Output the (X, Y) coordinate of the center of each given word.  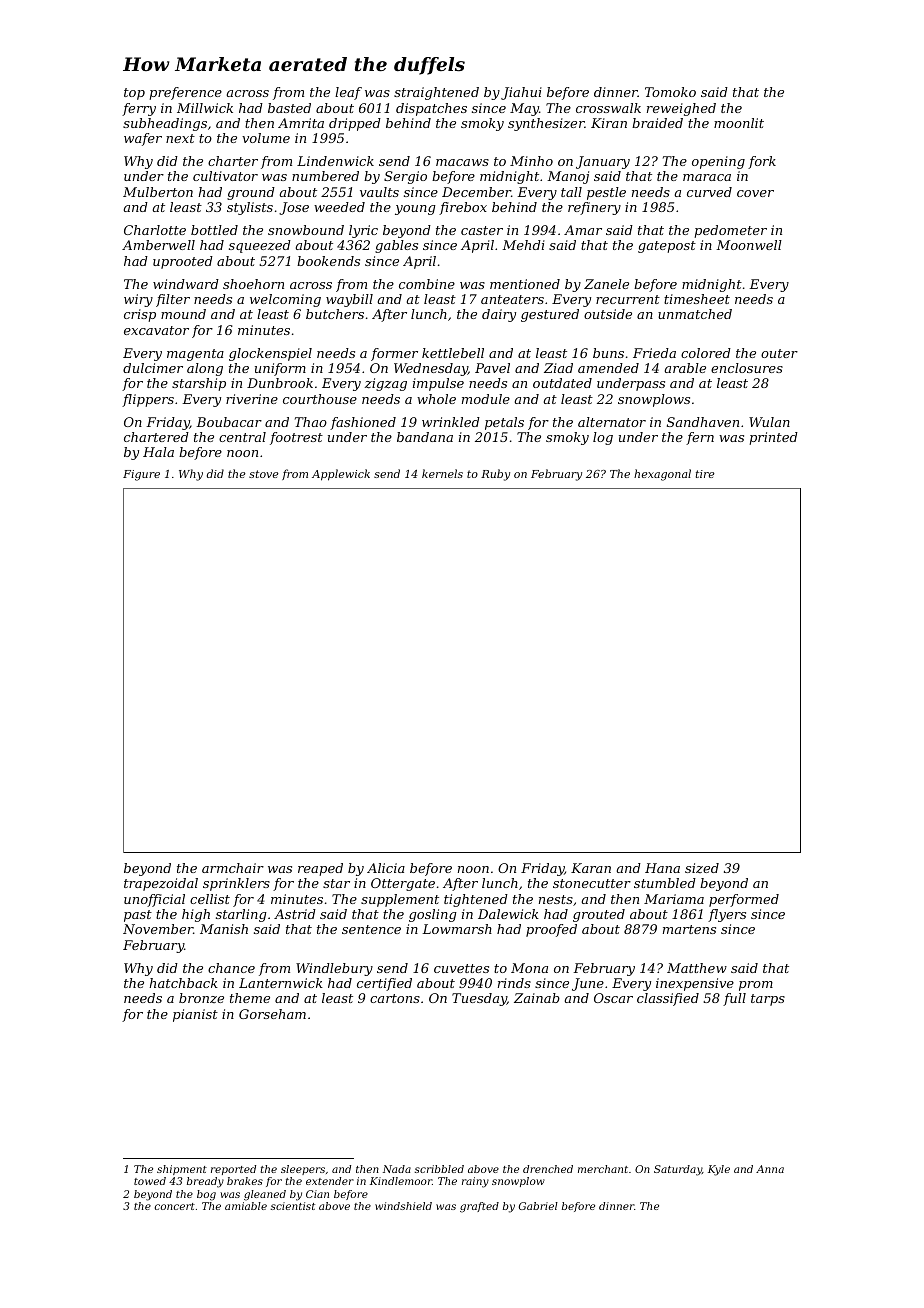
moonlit (739, 123)
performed (744, 900)
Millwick (205, 108)
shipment (182, 1170)
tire (705, 474)
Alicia (386, 868)
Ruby (495, 475)
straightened (436, 93)
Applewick (341, 475)
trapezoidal (161, 884)
